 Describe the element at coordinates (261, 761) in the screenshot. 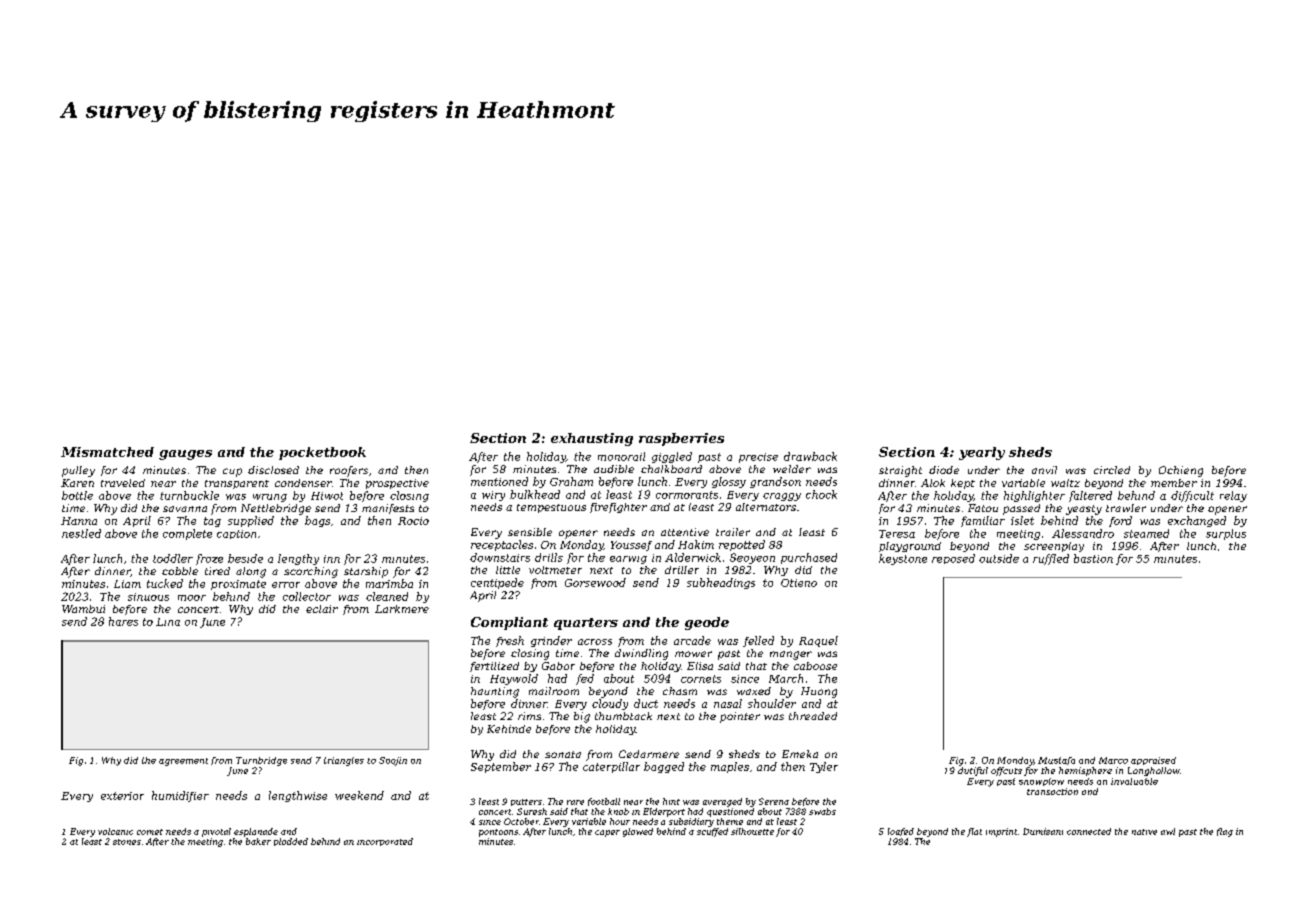

I see `Turnbridge` at that location.
